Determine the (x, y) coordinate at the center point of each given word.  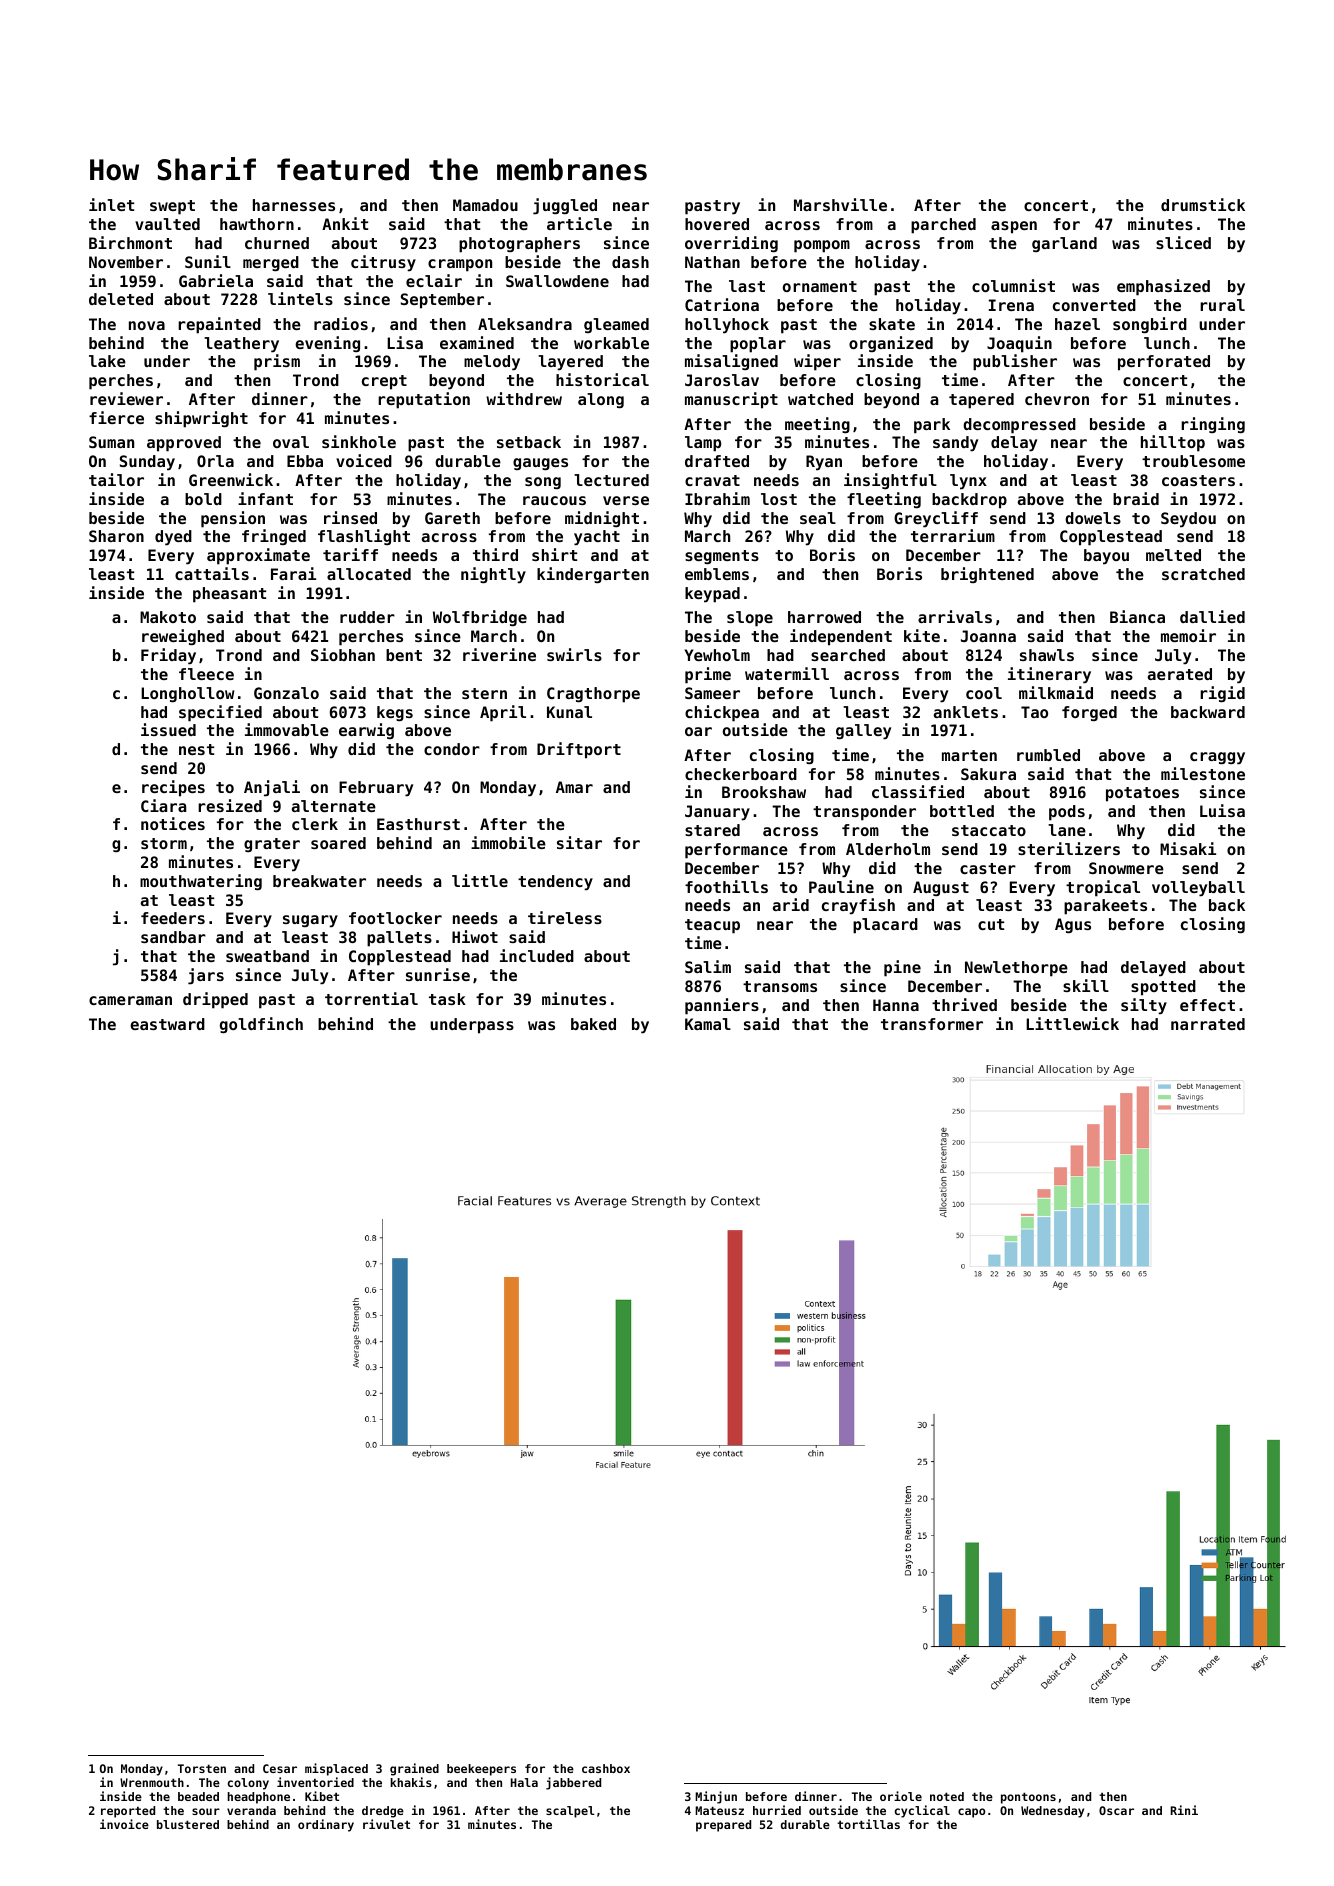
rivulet (386, 1824)
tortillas (868, 1824)
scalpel (570, 1812)
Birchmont (130, 242)
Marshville (840, 204)
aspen (1014, 227)
